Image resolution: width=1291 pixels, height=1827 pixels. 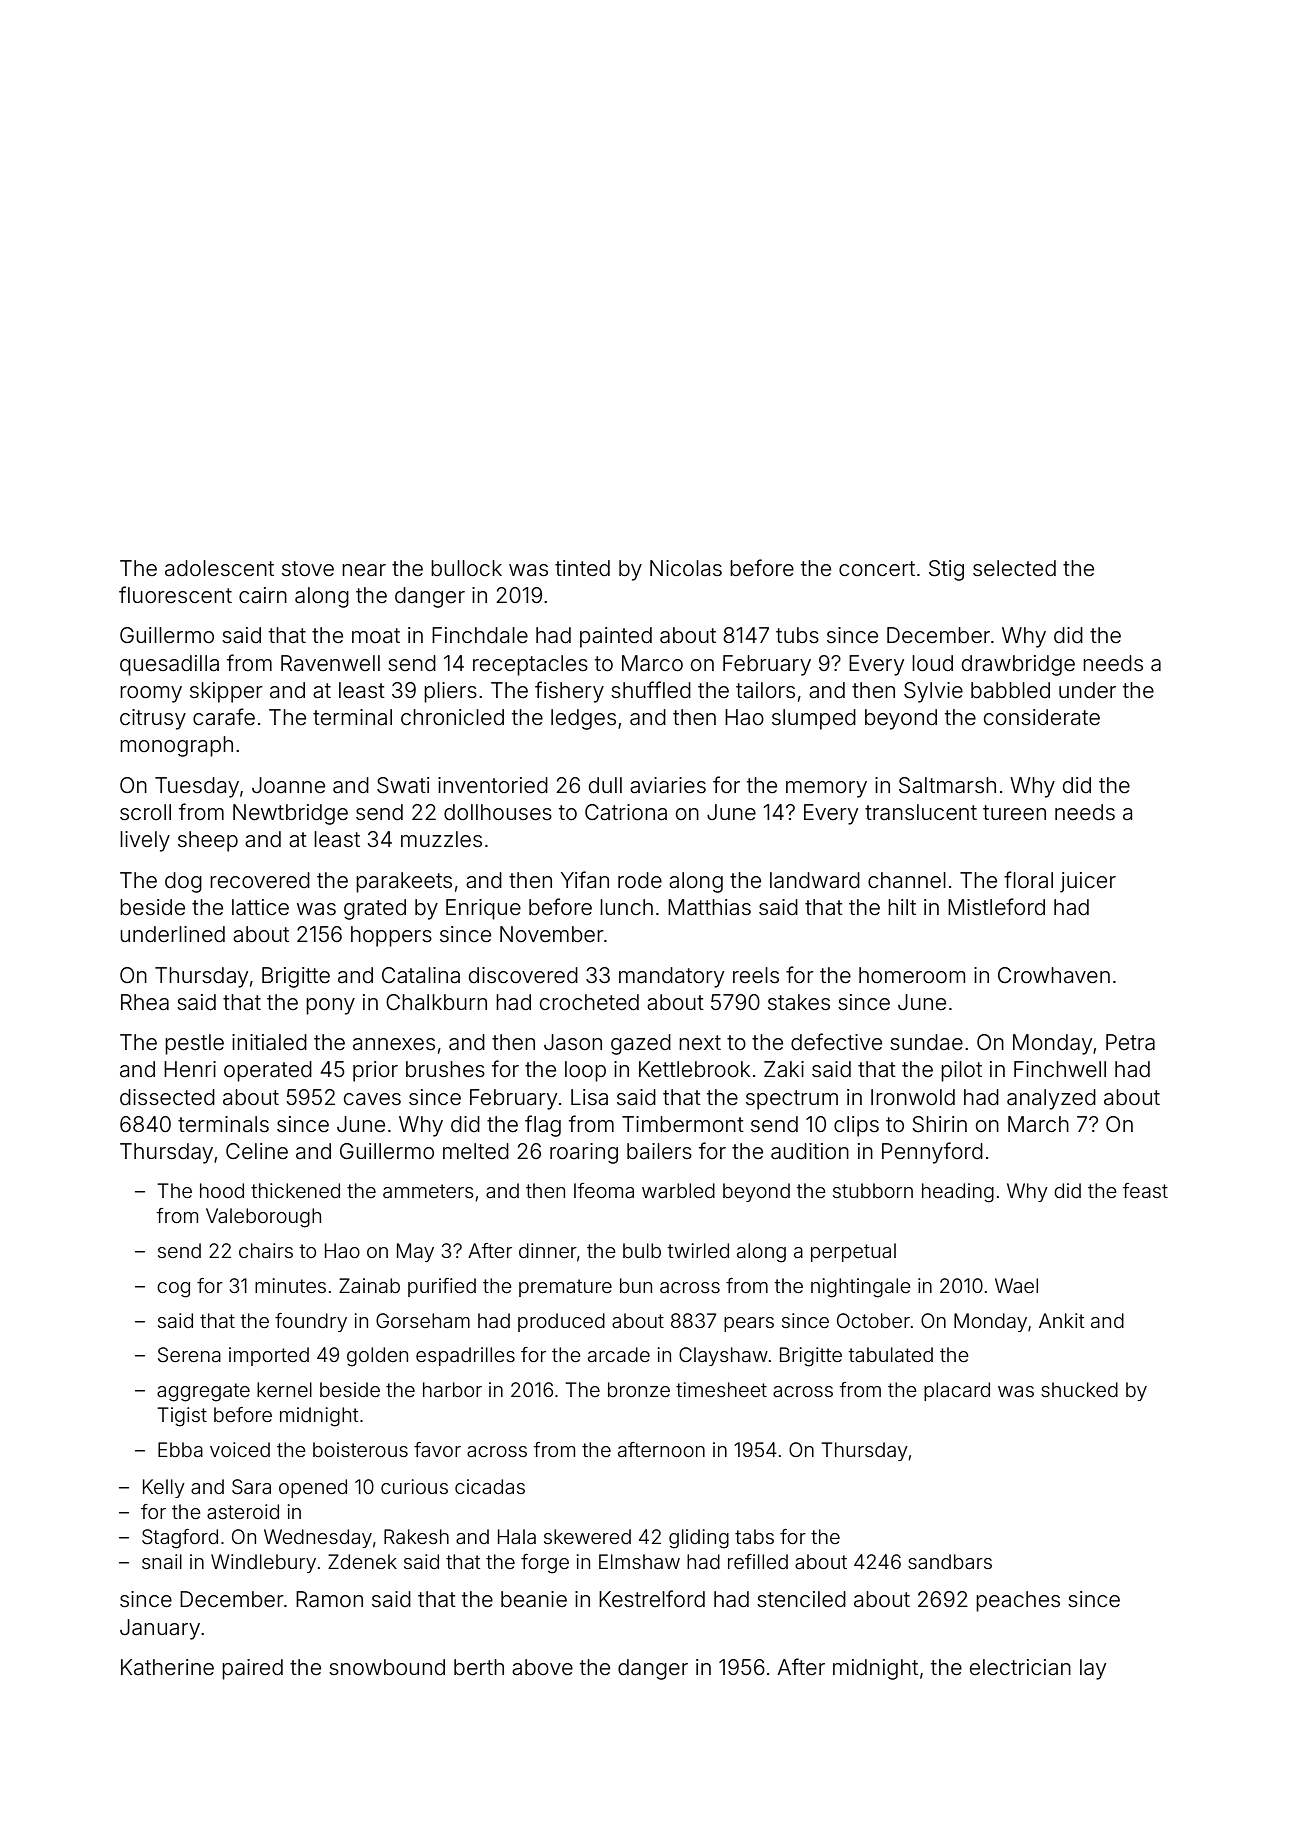 I want to click on chronicled, so click(x=452, y=717).
